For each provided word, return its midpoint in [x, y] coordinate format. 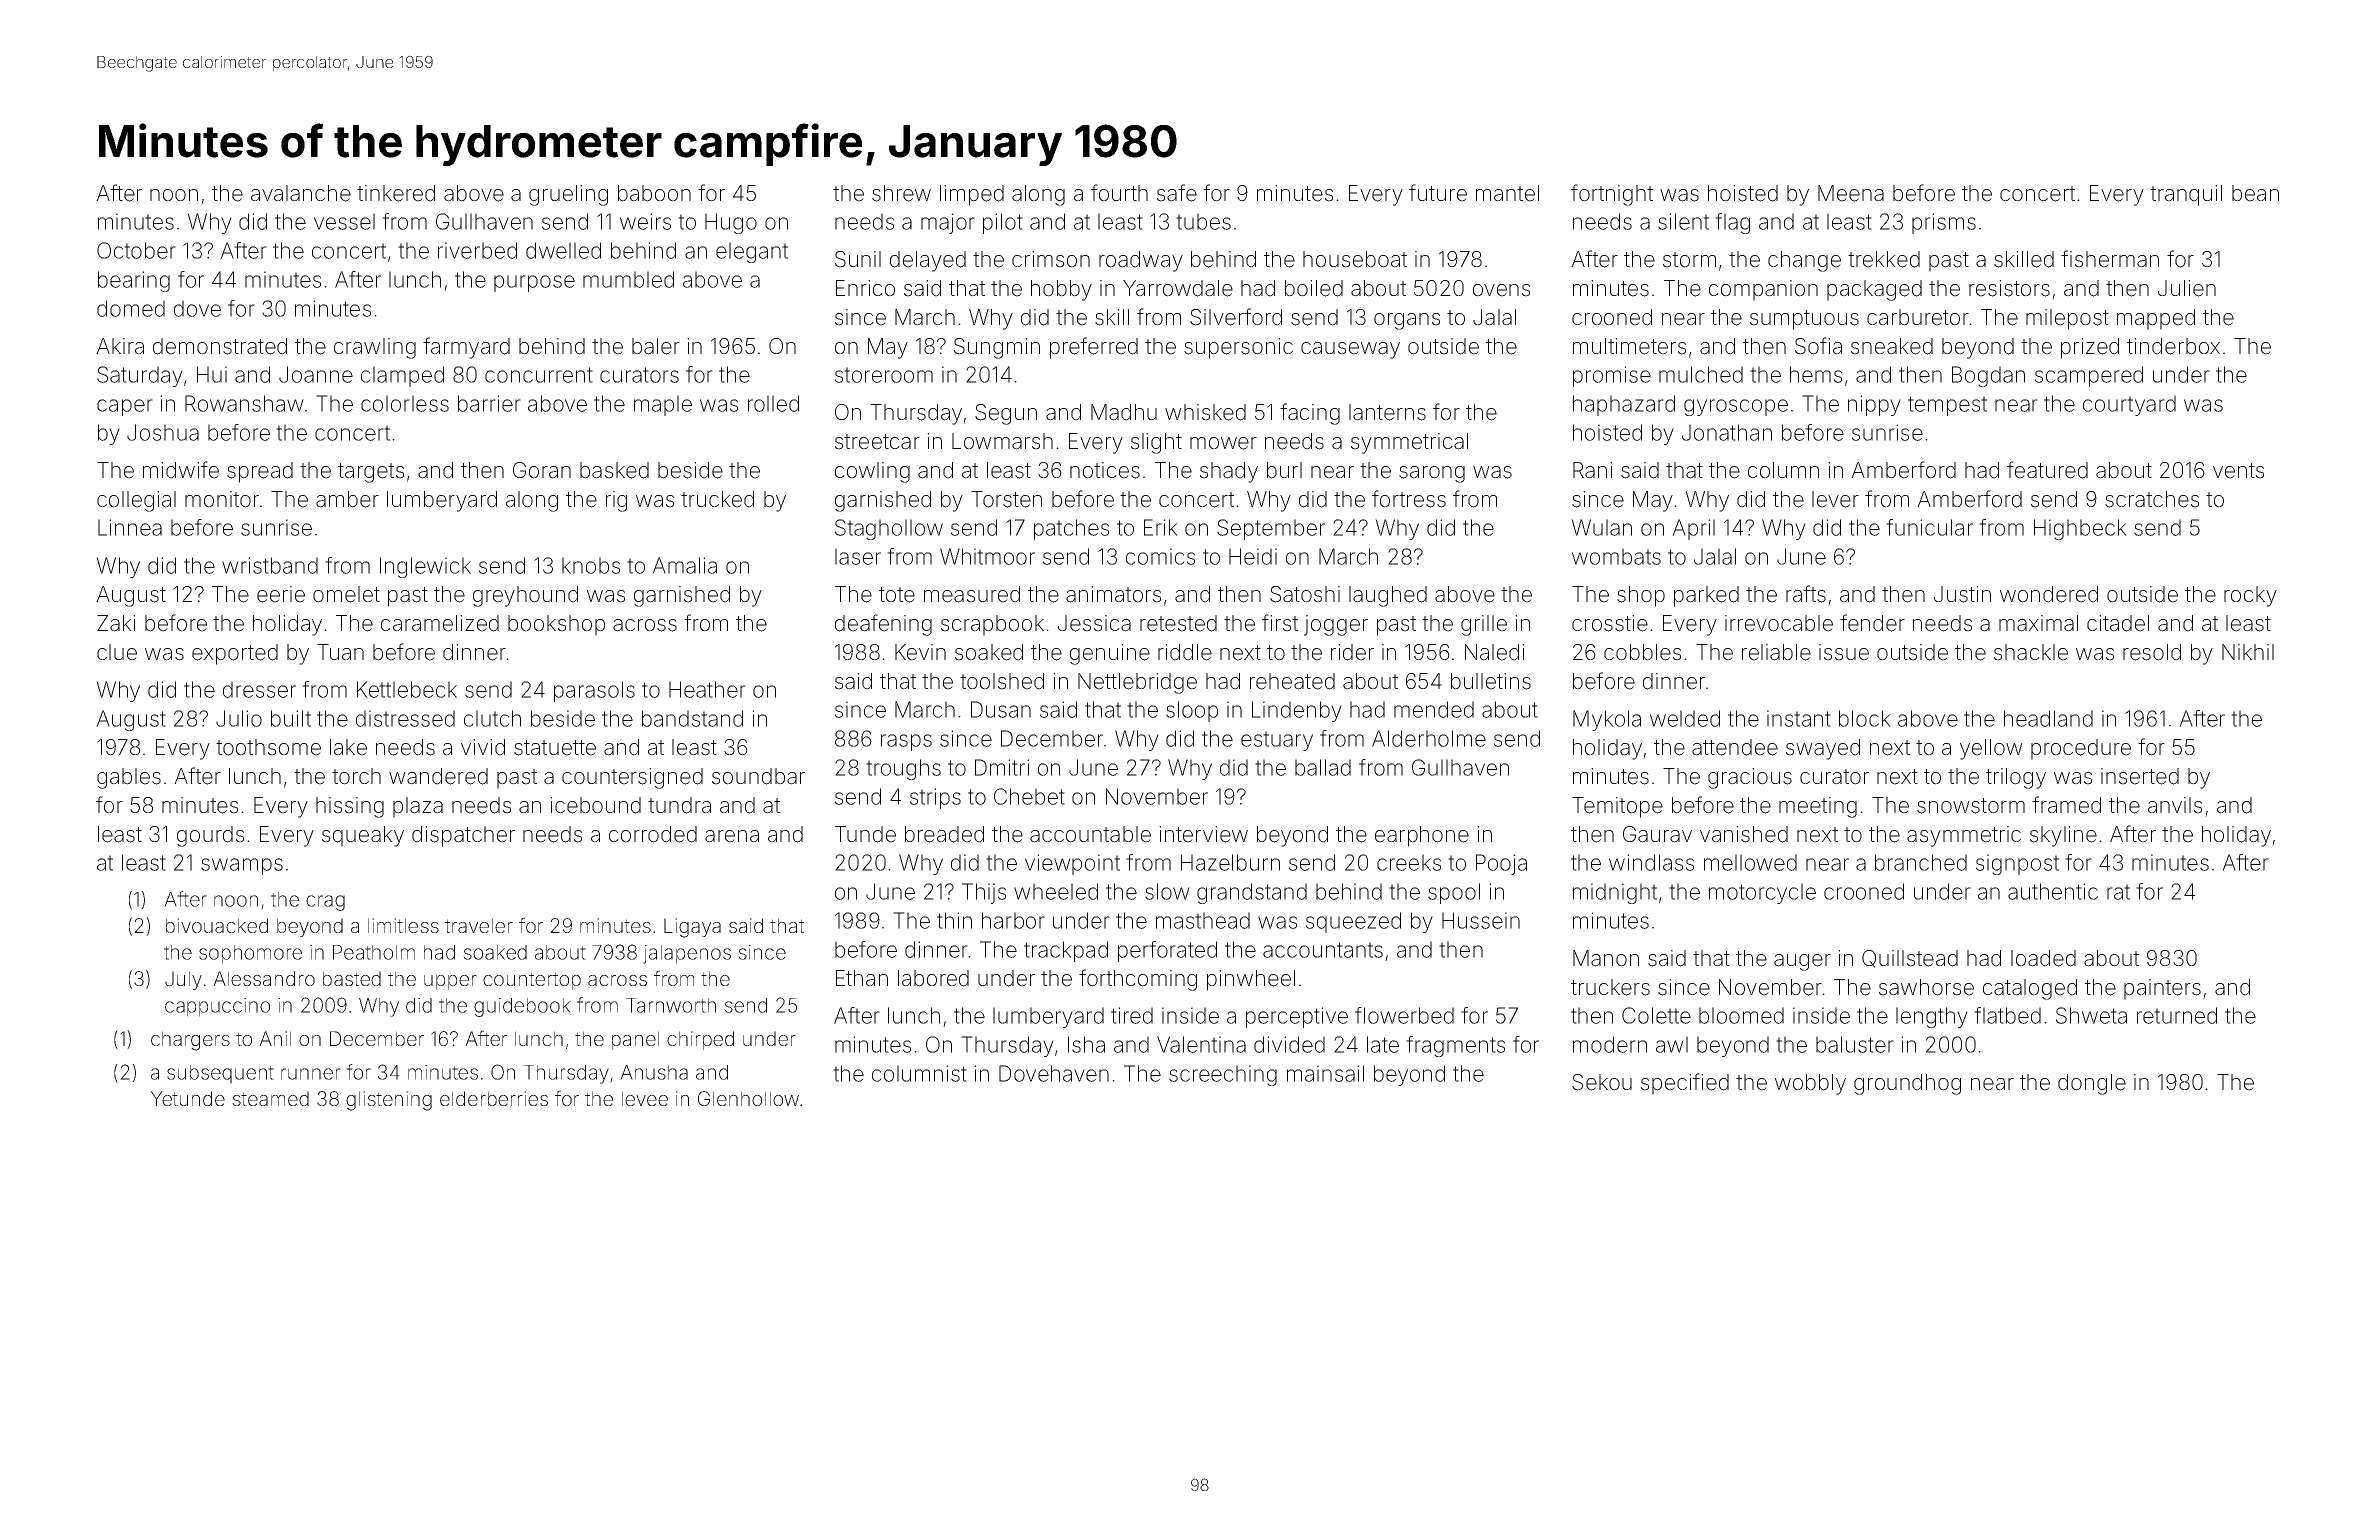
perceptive [1297, 1017]
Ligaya [692, 928]
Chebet [1029, 796]
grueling [568, 195]
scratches [2152, 499]
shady [1229, 472]
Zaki [116, 623]
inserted [2140, 776]
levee [645, 1098]
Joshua [163, 432]
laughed [1388, 596]
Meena [1851, 193]
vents [2238, 471]
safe [1177, 193]
